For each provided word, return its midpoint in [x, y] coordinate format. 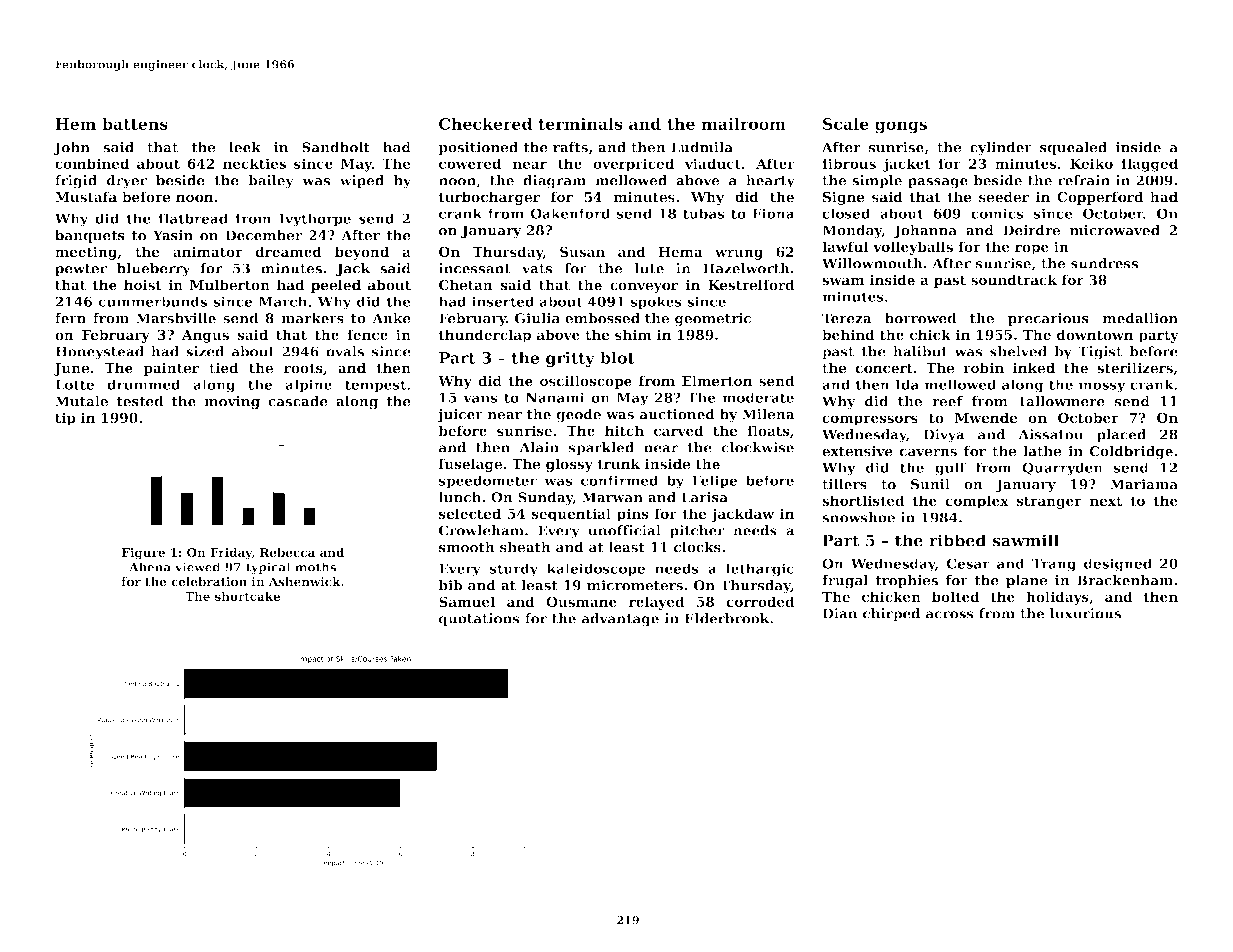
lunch [460, 497]
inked [1034, 367]
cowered [470, 163]
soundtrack [1014, 279]
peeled [336, 286]
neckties [254, 163]
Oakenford [570, 213]
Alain [539, 447]
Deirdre [1031, 230]
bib [450, 585]
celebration [209, 582]
